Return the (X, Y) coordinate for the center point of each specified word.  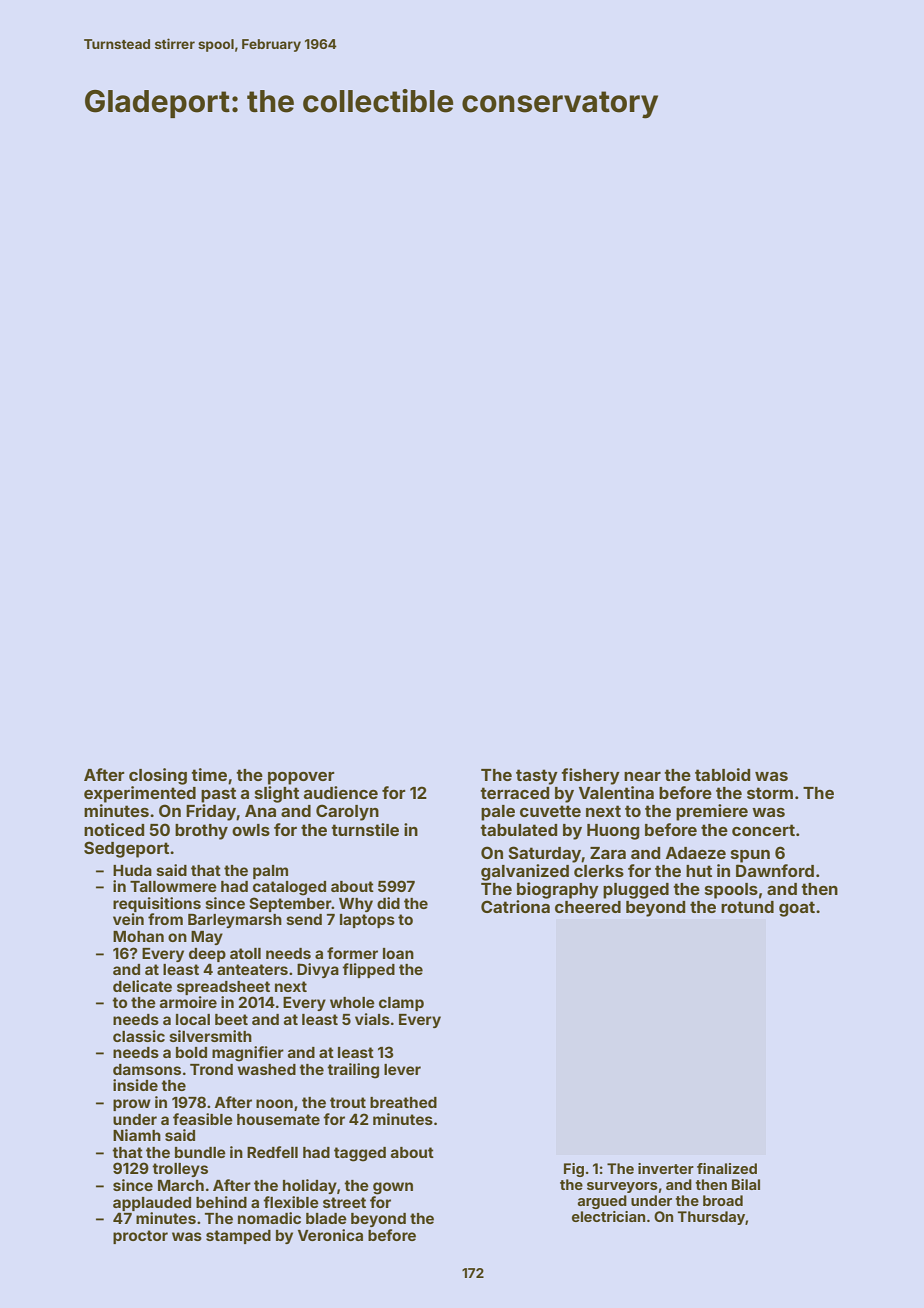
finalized (727, 1168)
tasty (537, 777)
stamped (238, 1237)
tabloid (722, 774)
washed (266, 1069)
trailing (353, 1071)
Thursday (712, 1218)
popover (301, 778)
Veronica (330, 1235)
